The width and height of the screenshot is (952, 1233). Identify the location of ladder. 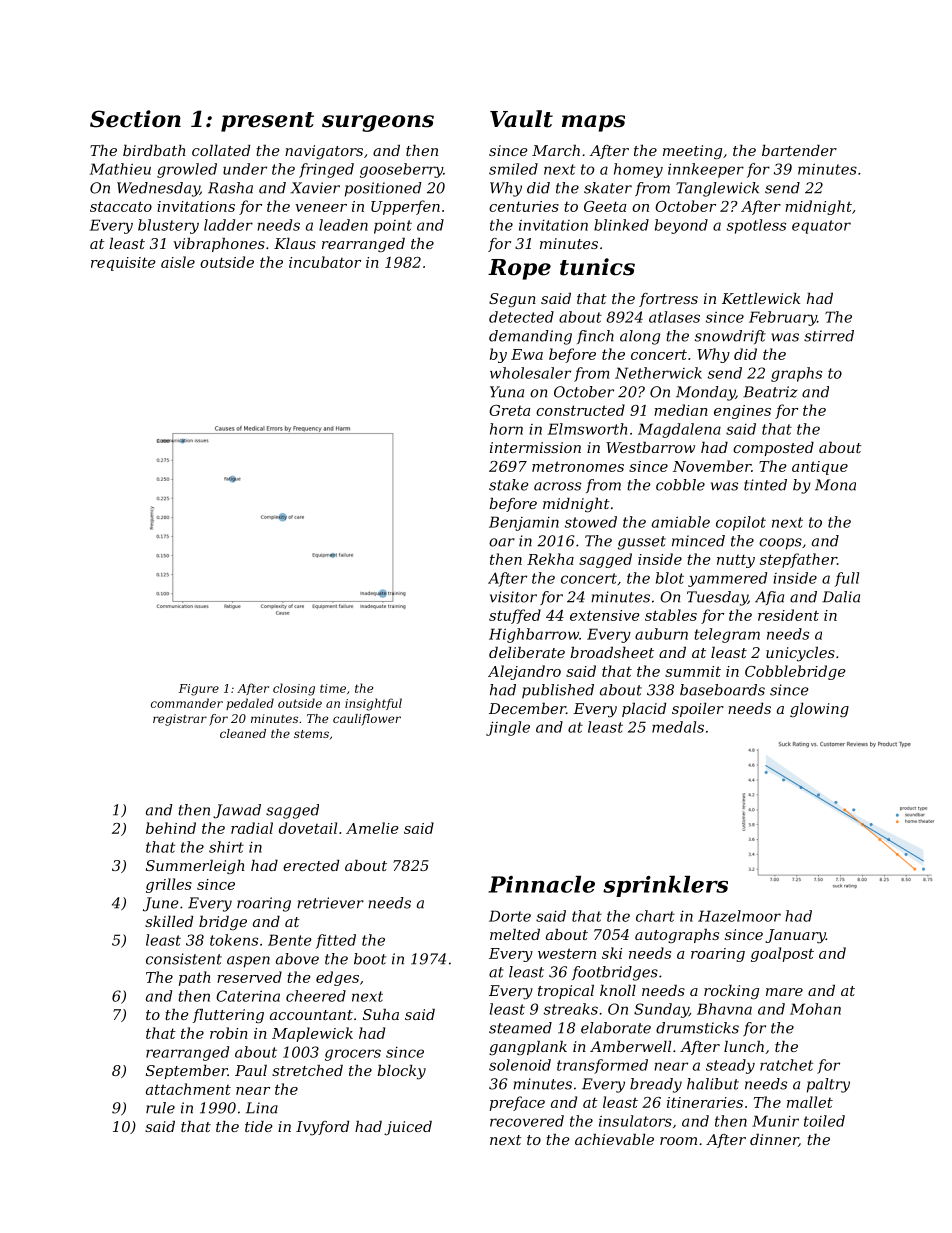
(228, 225).
